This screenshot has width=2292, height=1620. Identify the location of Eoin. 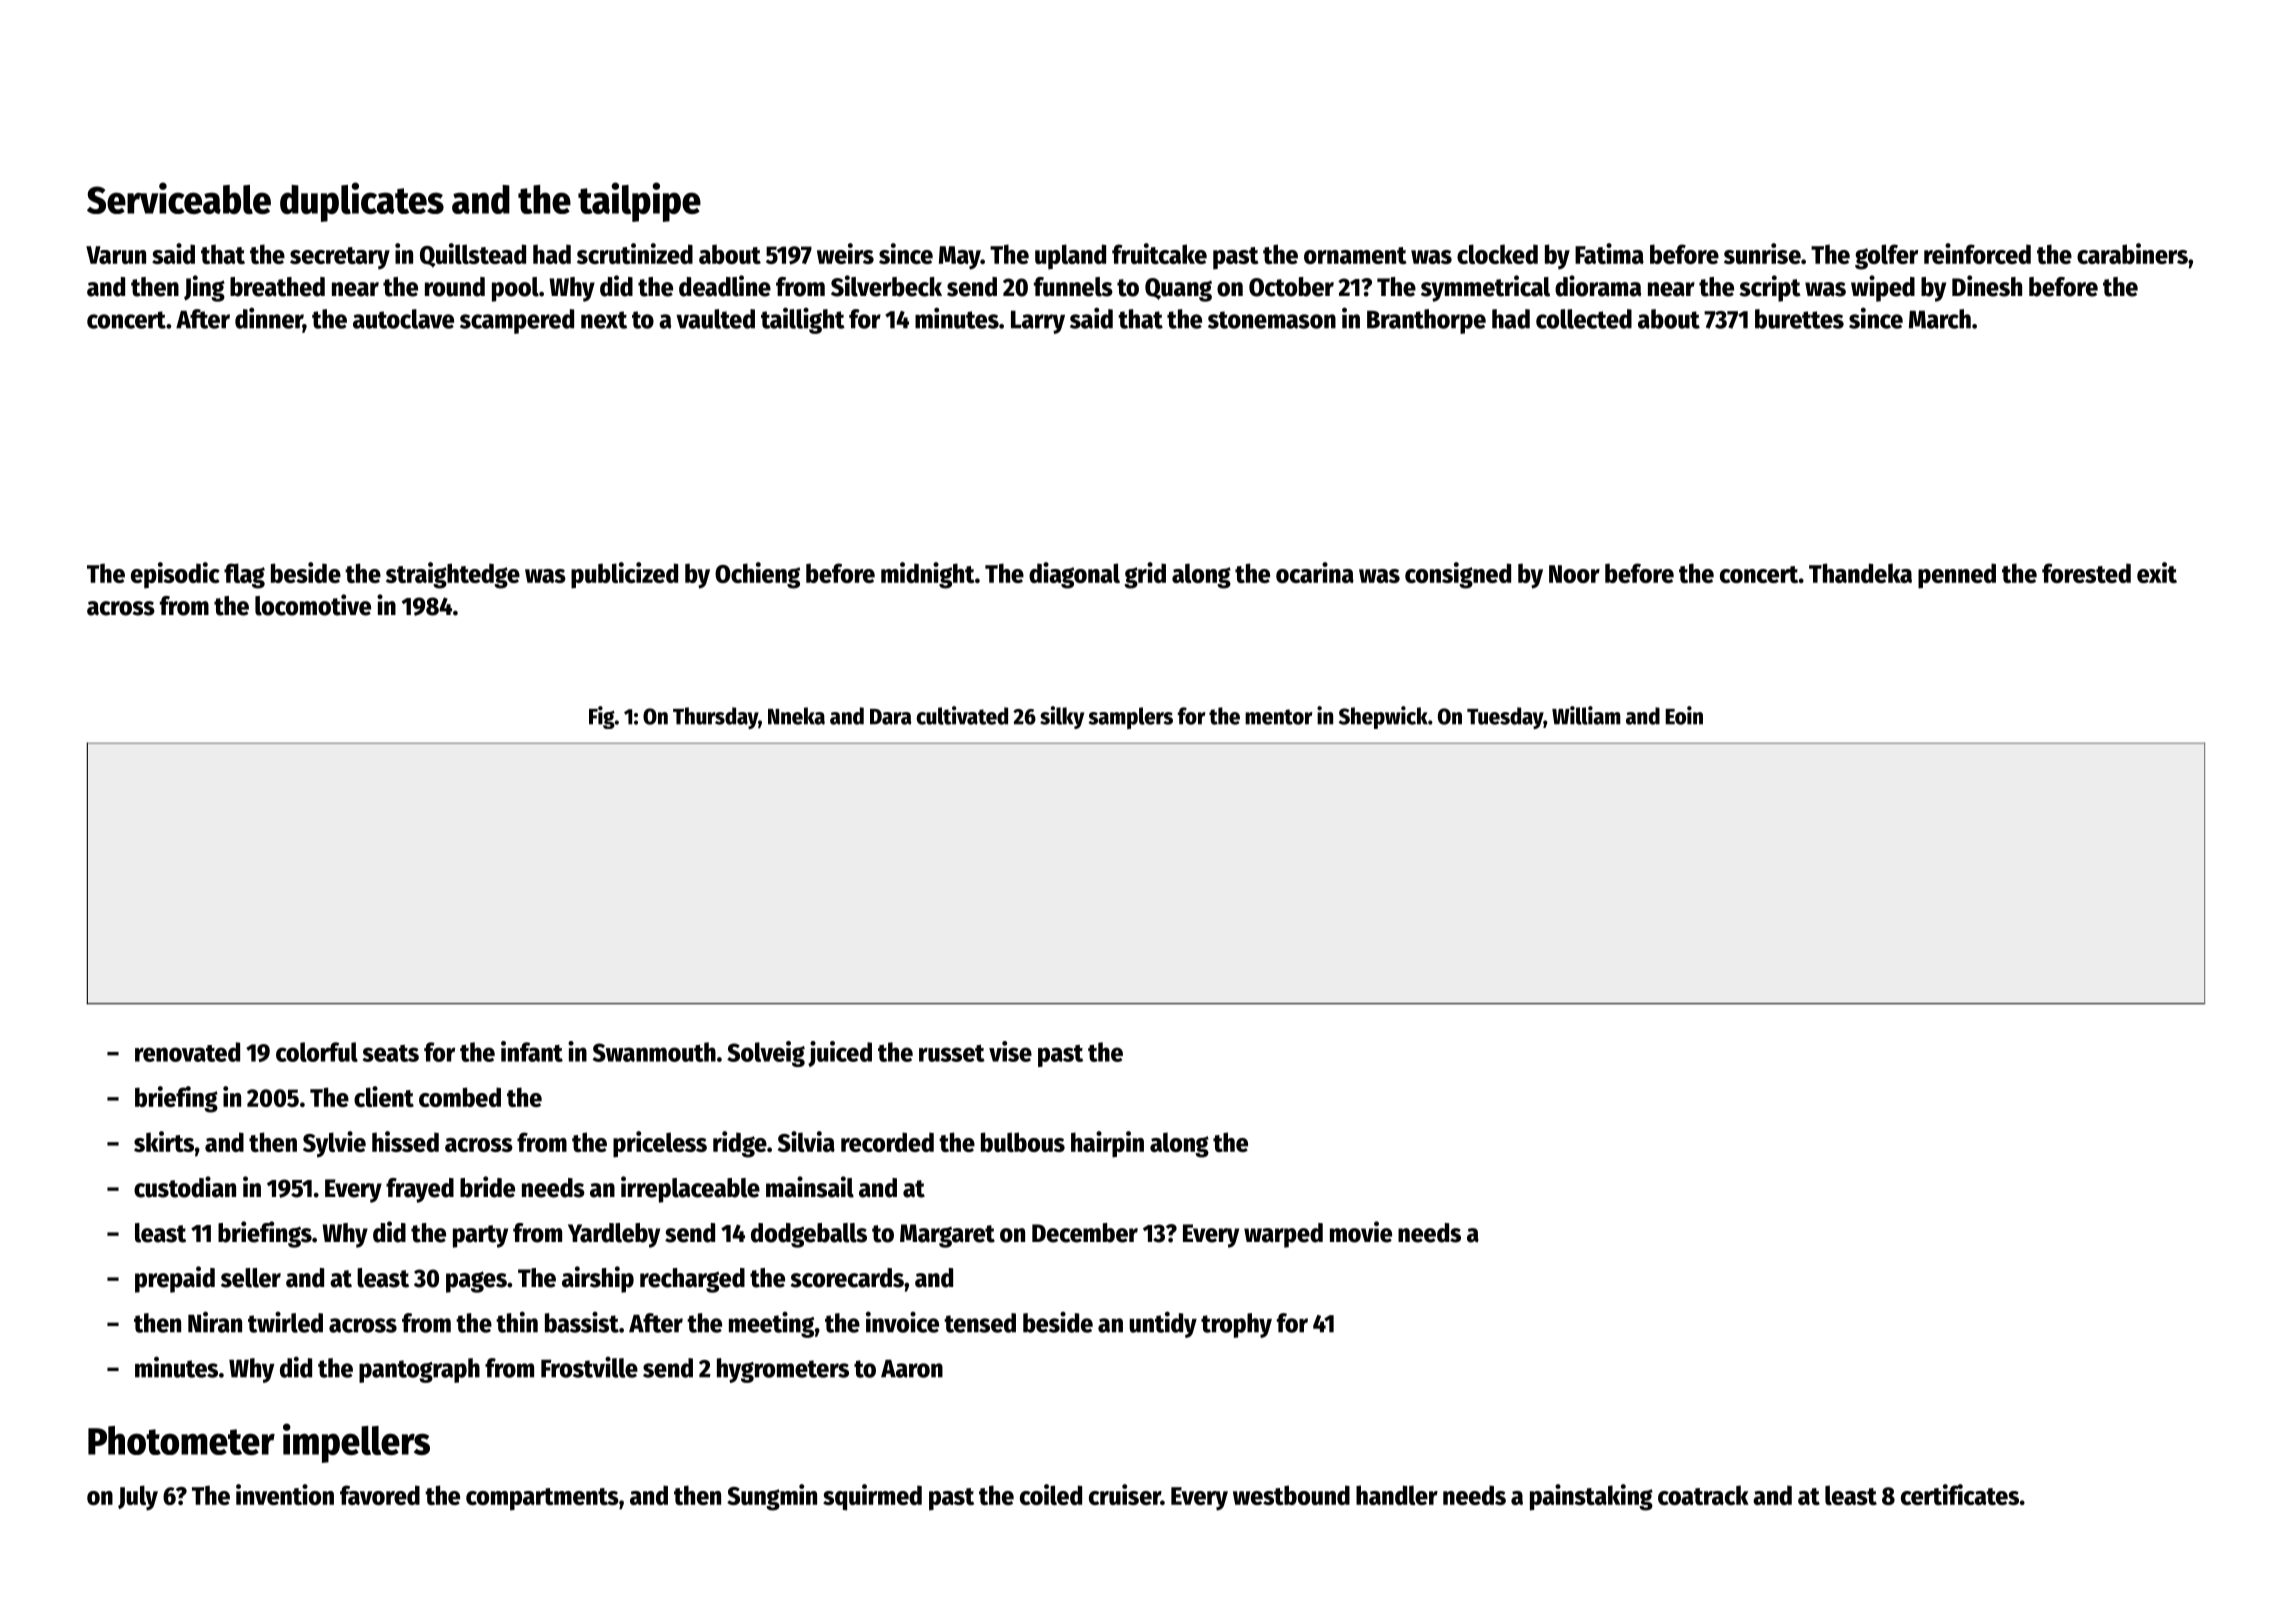
(1684, 715).
